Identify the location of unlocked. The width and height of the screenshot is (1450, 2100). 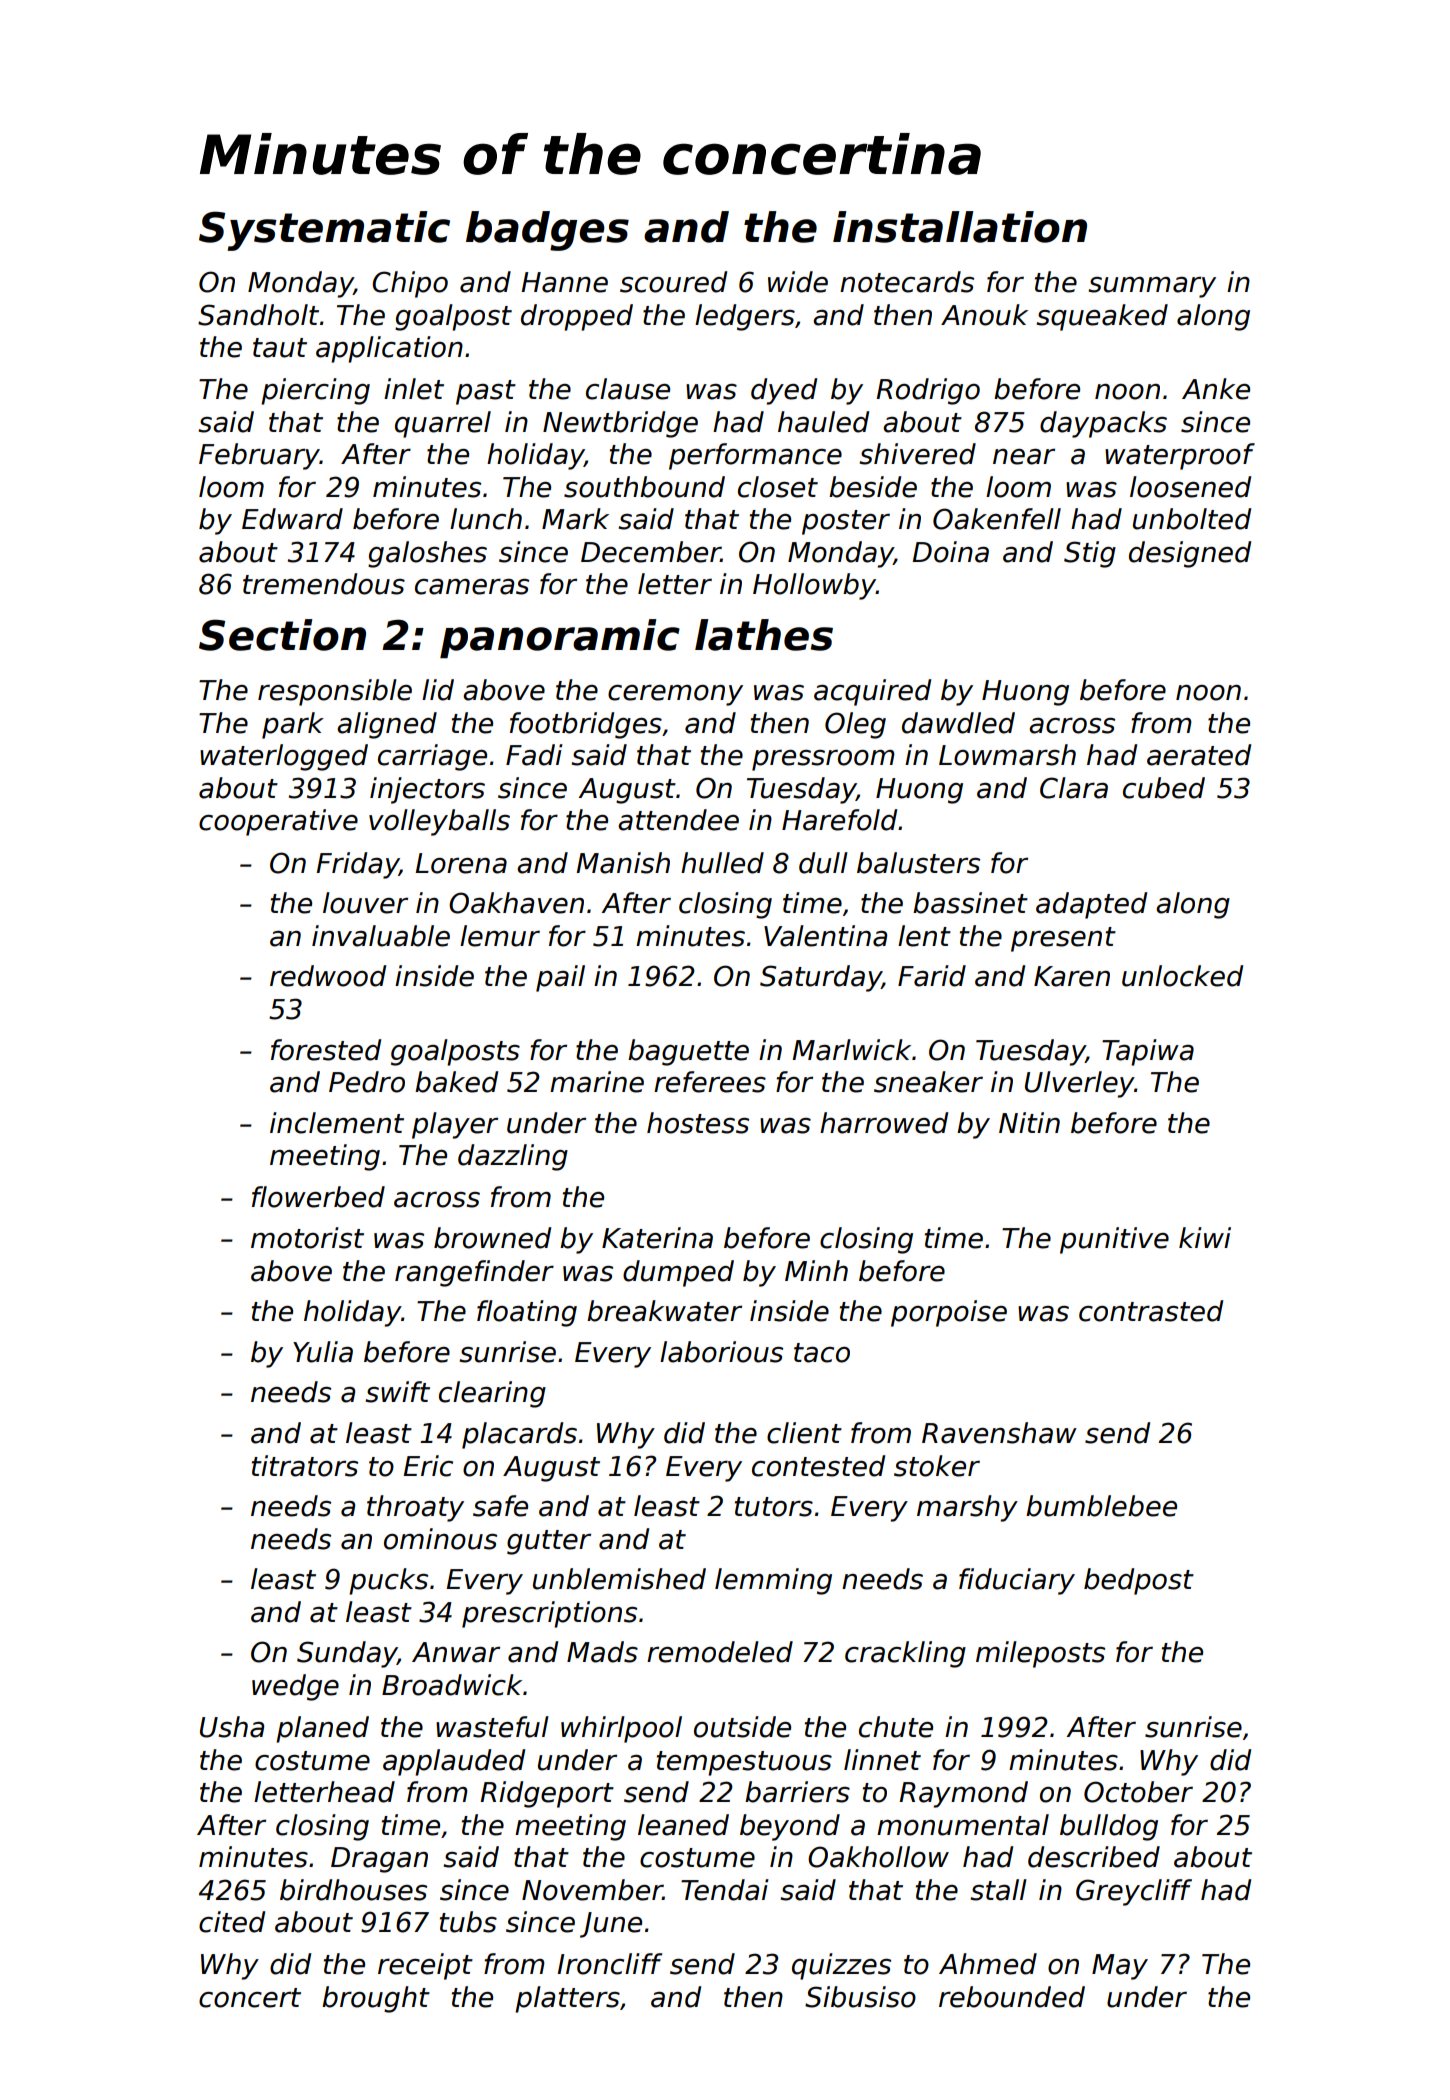
(1182, 976).
